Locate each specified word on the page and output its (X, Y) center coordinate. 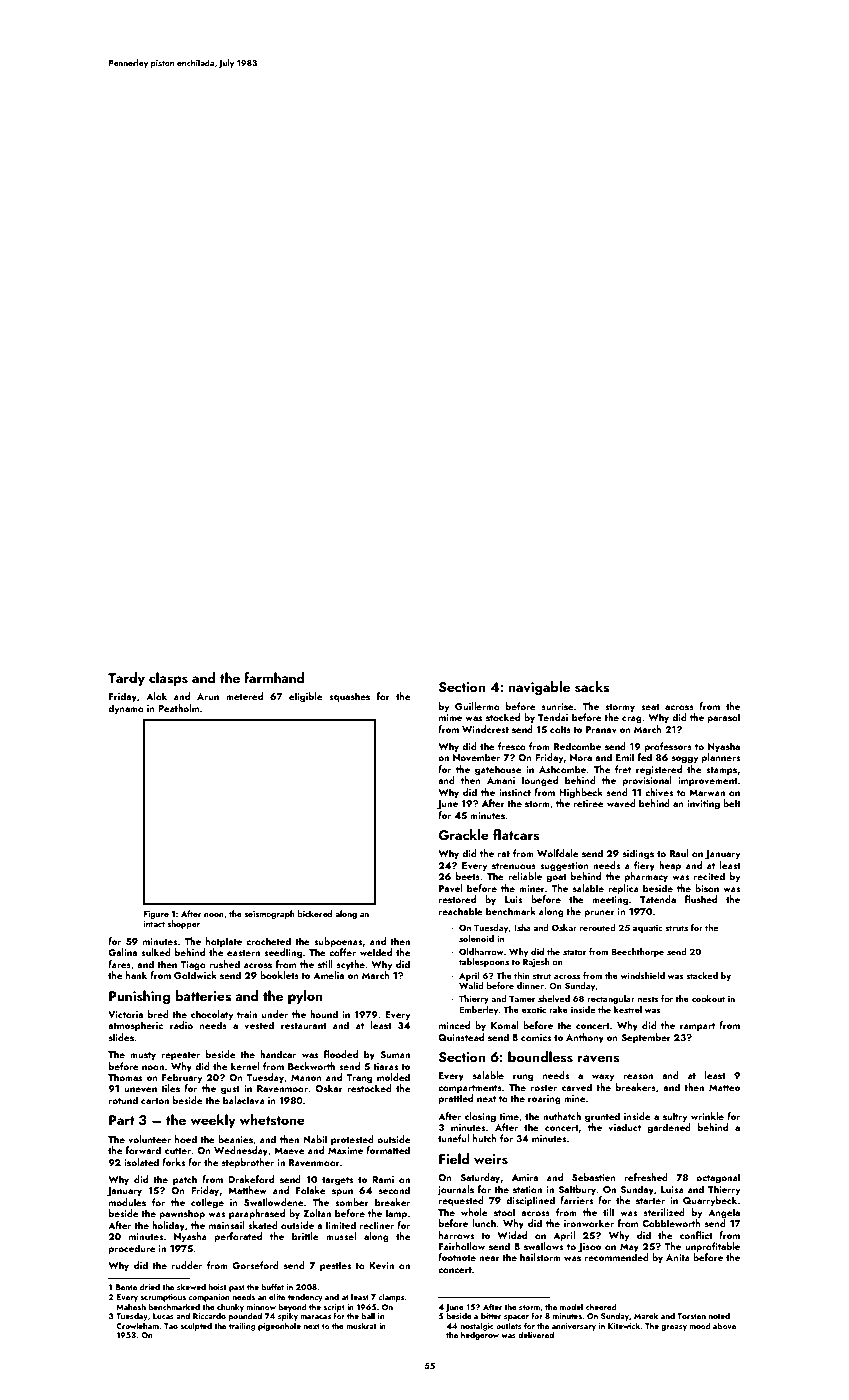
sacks (592, 687)
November (476, 757)
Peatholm (178, 708)
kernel (245, 1066)
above (724, 1325)
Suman (395, 1054)
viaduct (624, 1127)
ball (368, 1315)
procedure (132, 1249)
